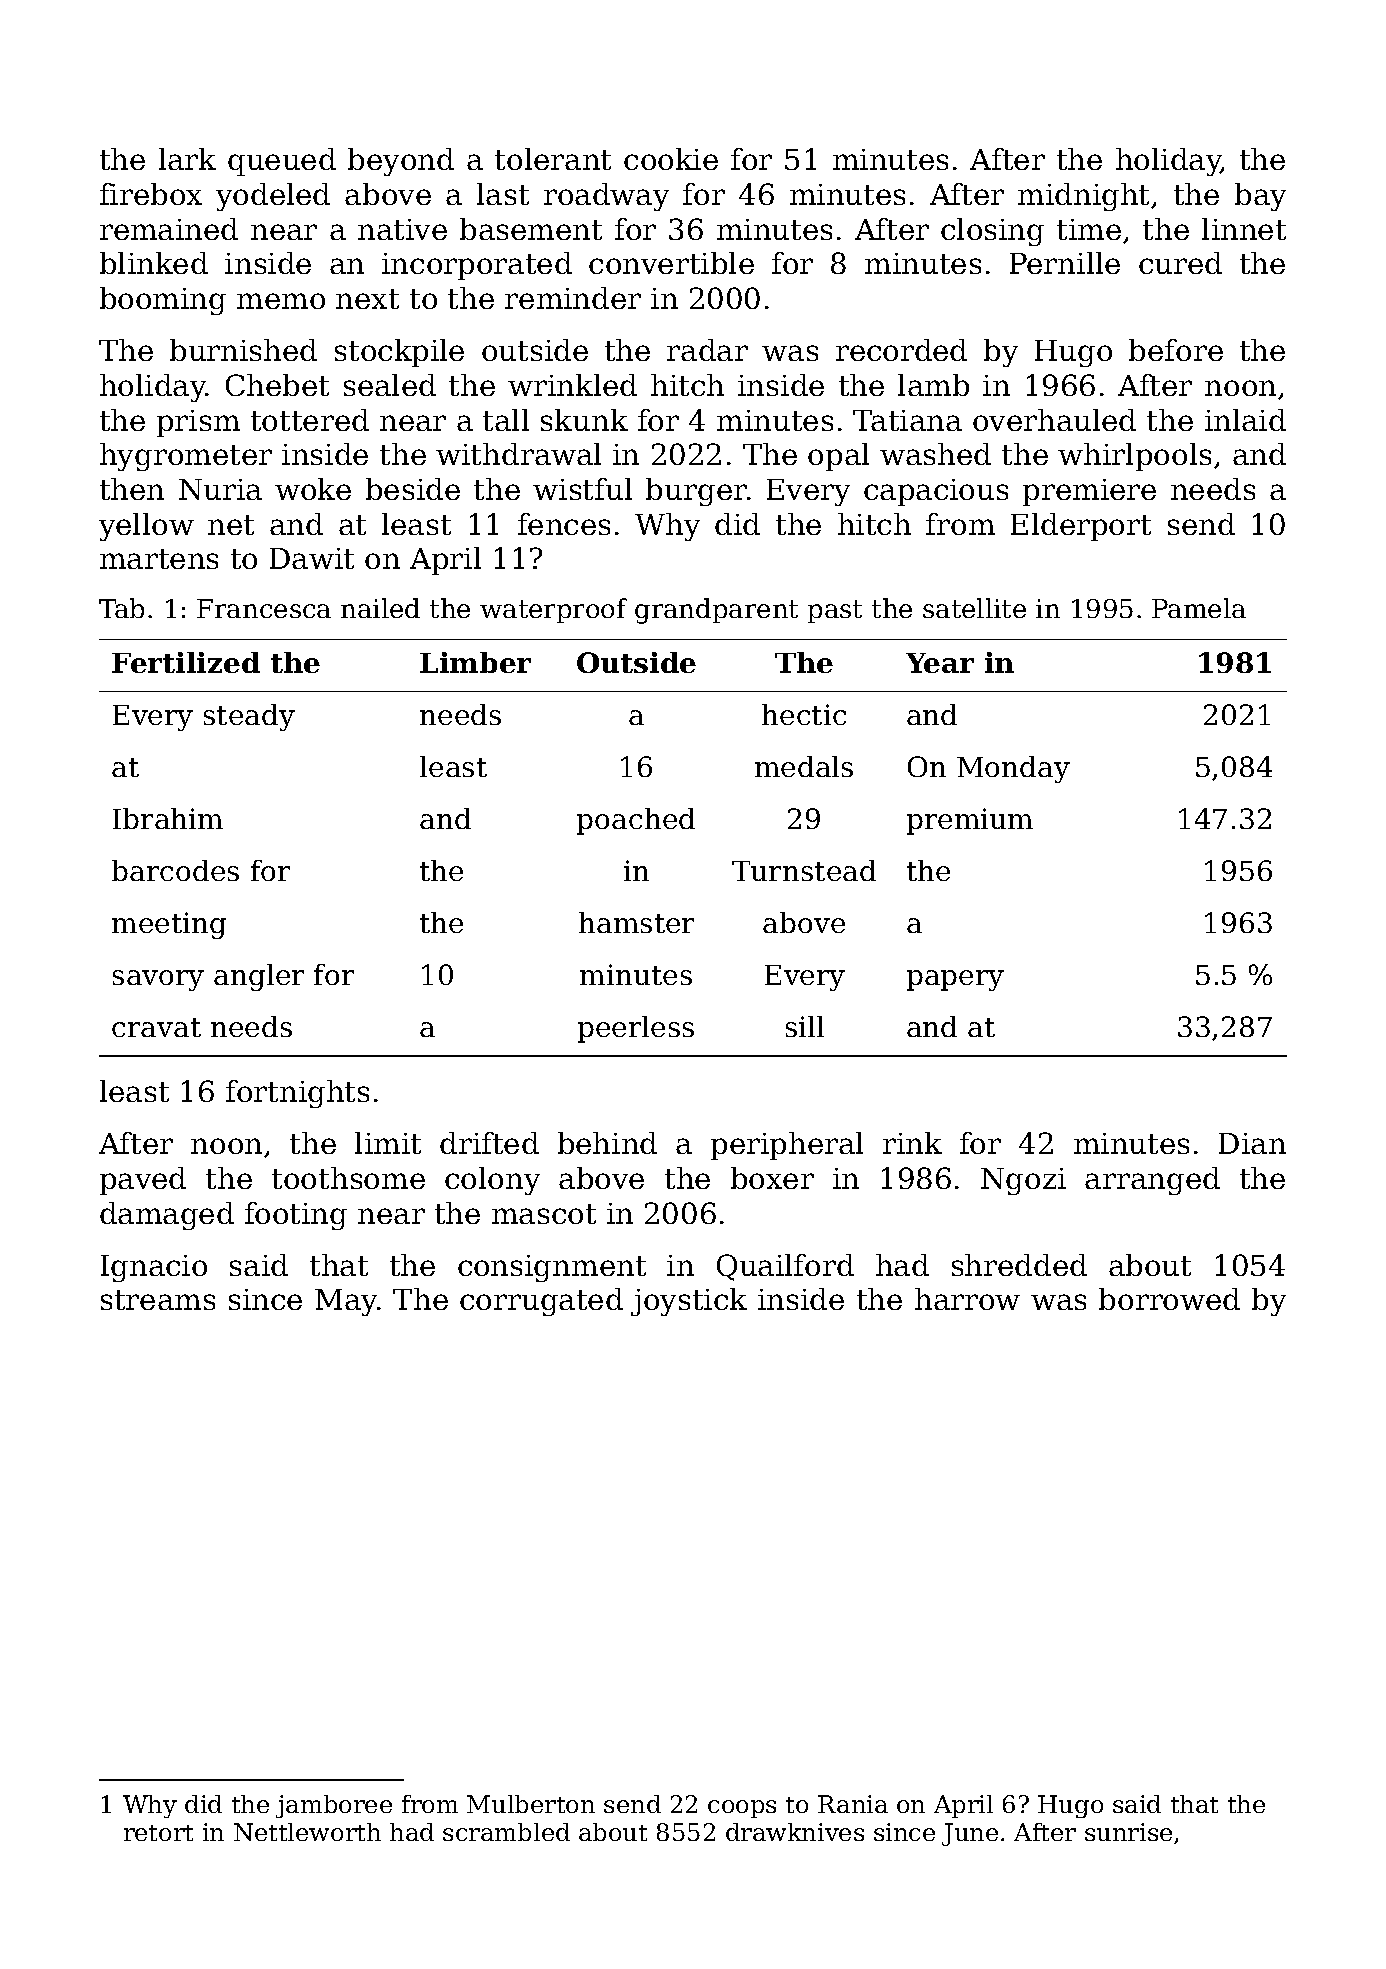 The image size is (1386, 1969). What do you see at coordinates (1083, 197) in the screenshot?
I see `midnight` at bounding box center [1083, 197].
